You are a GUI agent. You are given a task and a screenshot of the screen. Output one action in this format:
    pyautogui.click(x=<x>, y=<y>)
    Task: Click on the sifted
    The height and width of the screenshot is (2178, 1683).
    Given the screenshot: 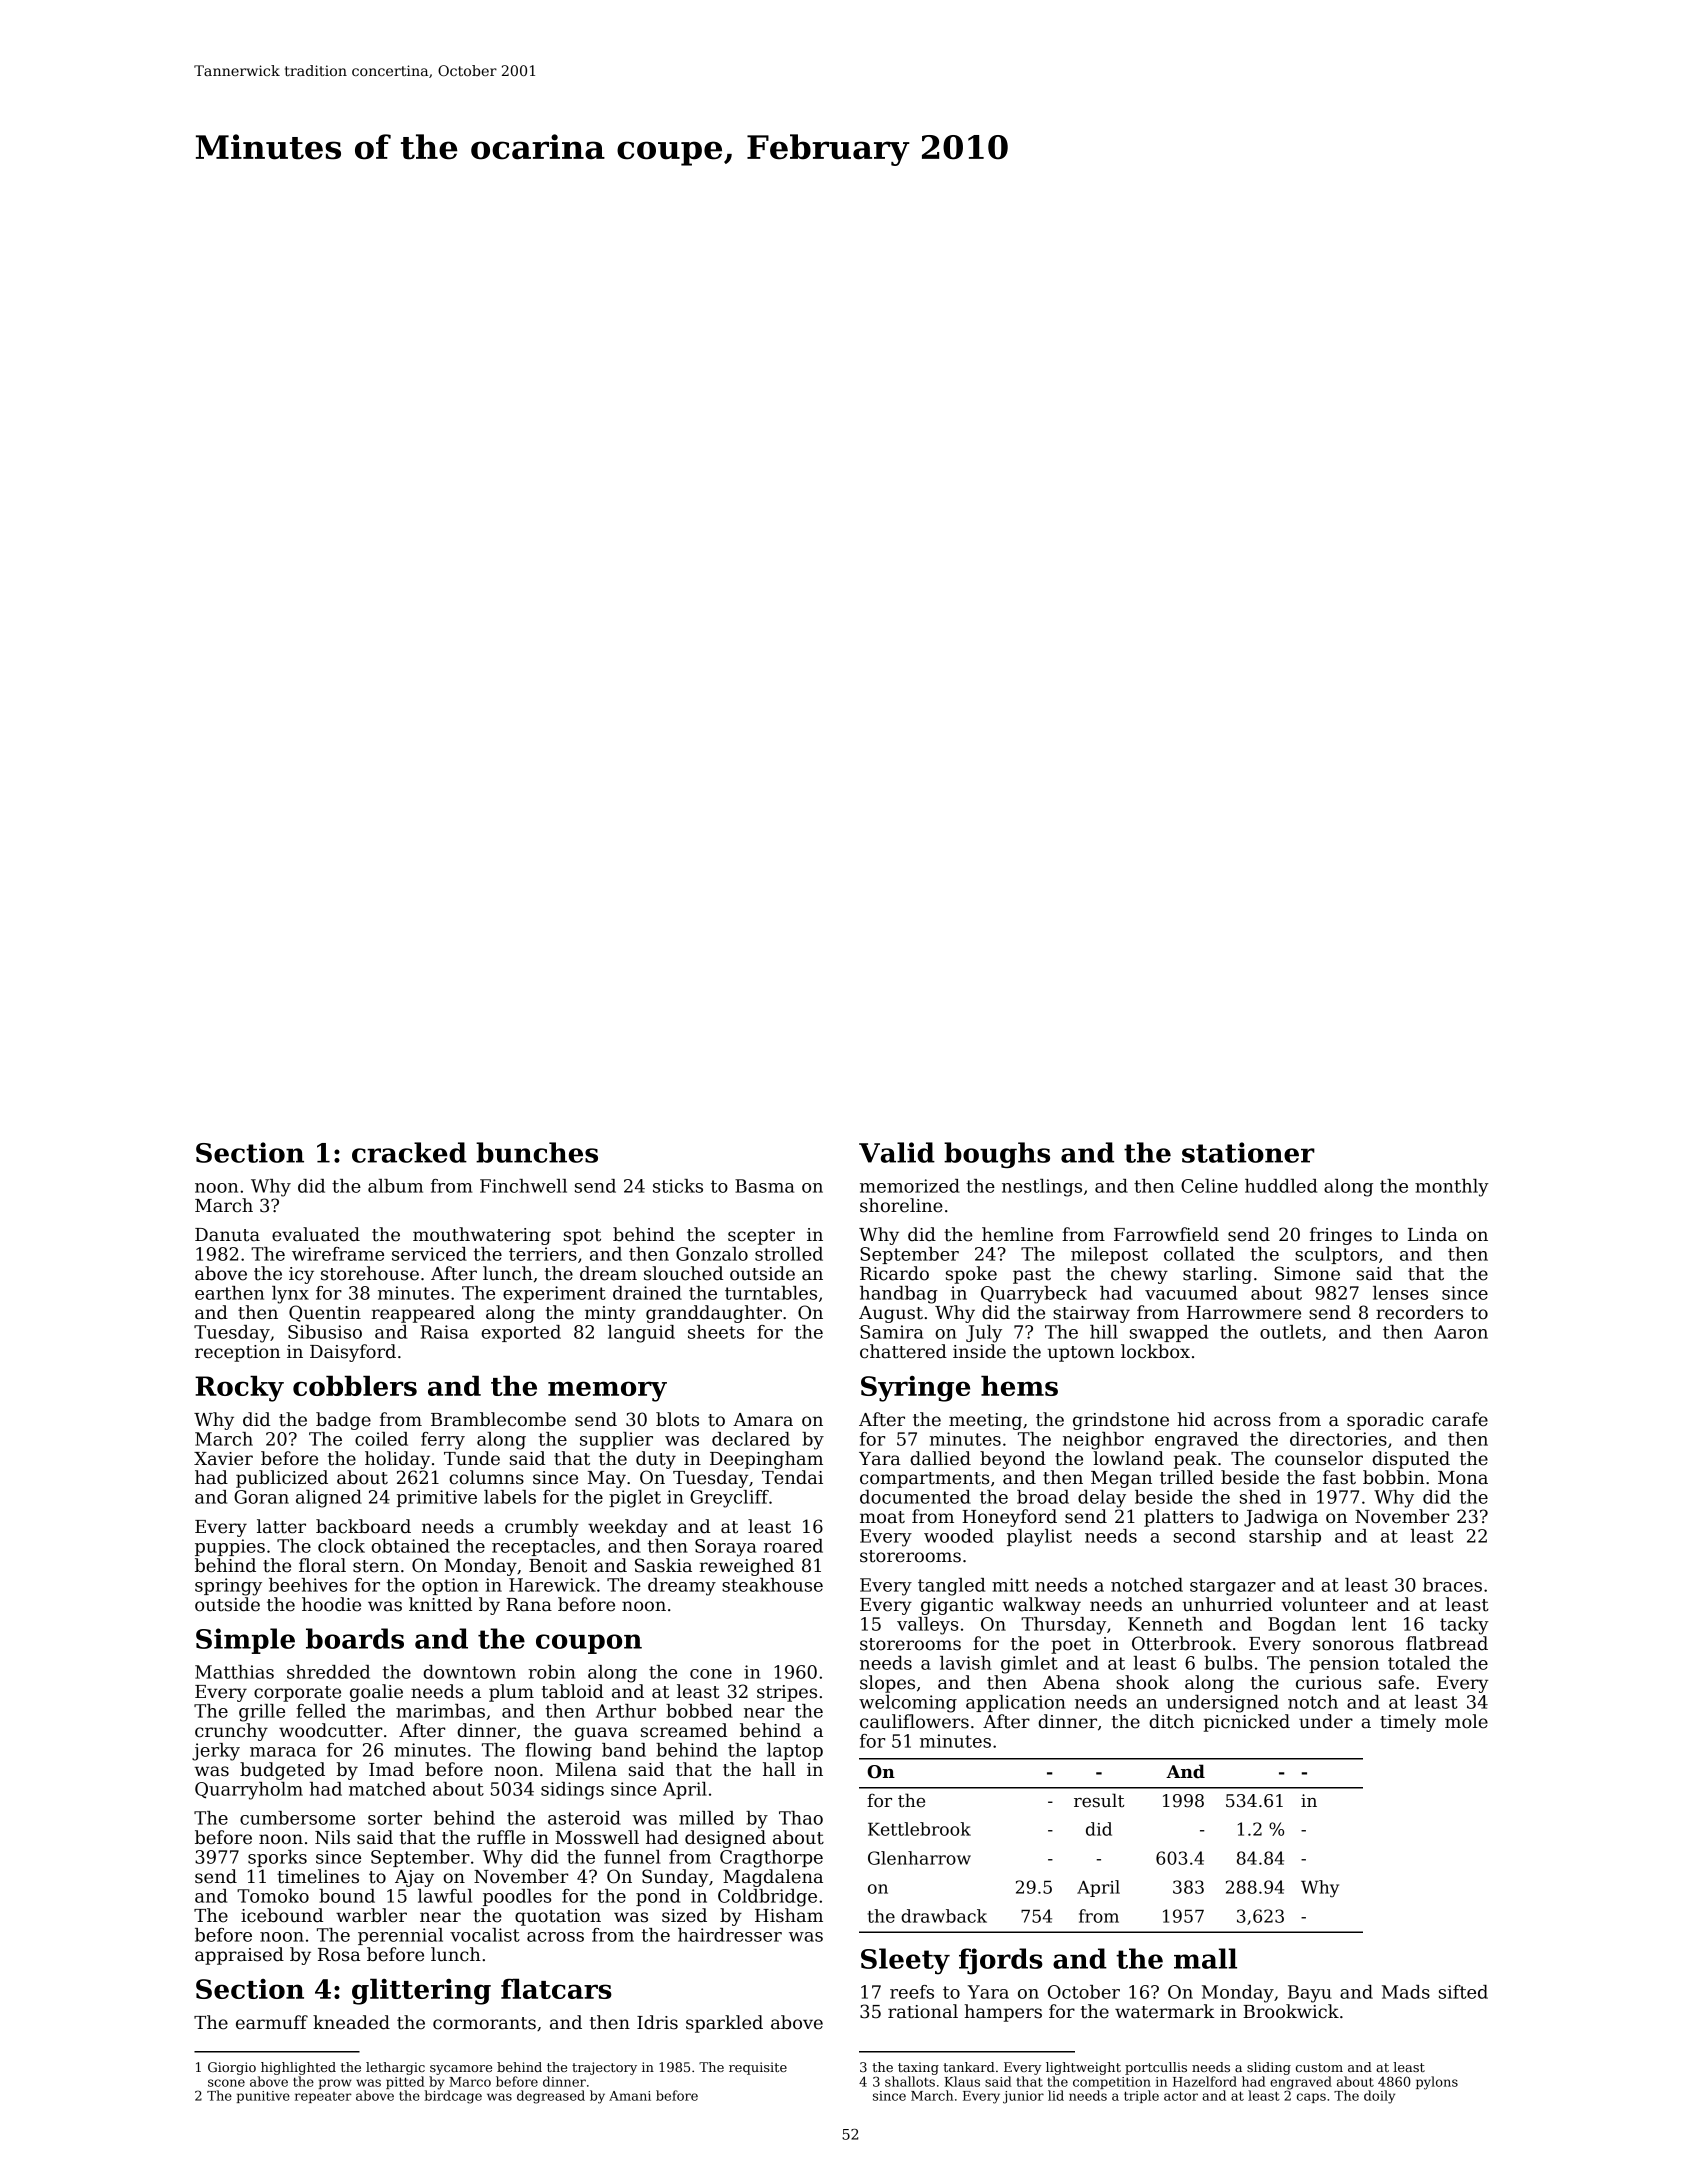 What is the action you would take?
    pyautogui.click(x=1463, y=1992)
